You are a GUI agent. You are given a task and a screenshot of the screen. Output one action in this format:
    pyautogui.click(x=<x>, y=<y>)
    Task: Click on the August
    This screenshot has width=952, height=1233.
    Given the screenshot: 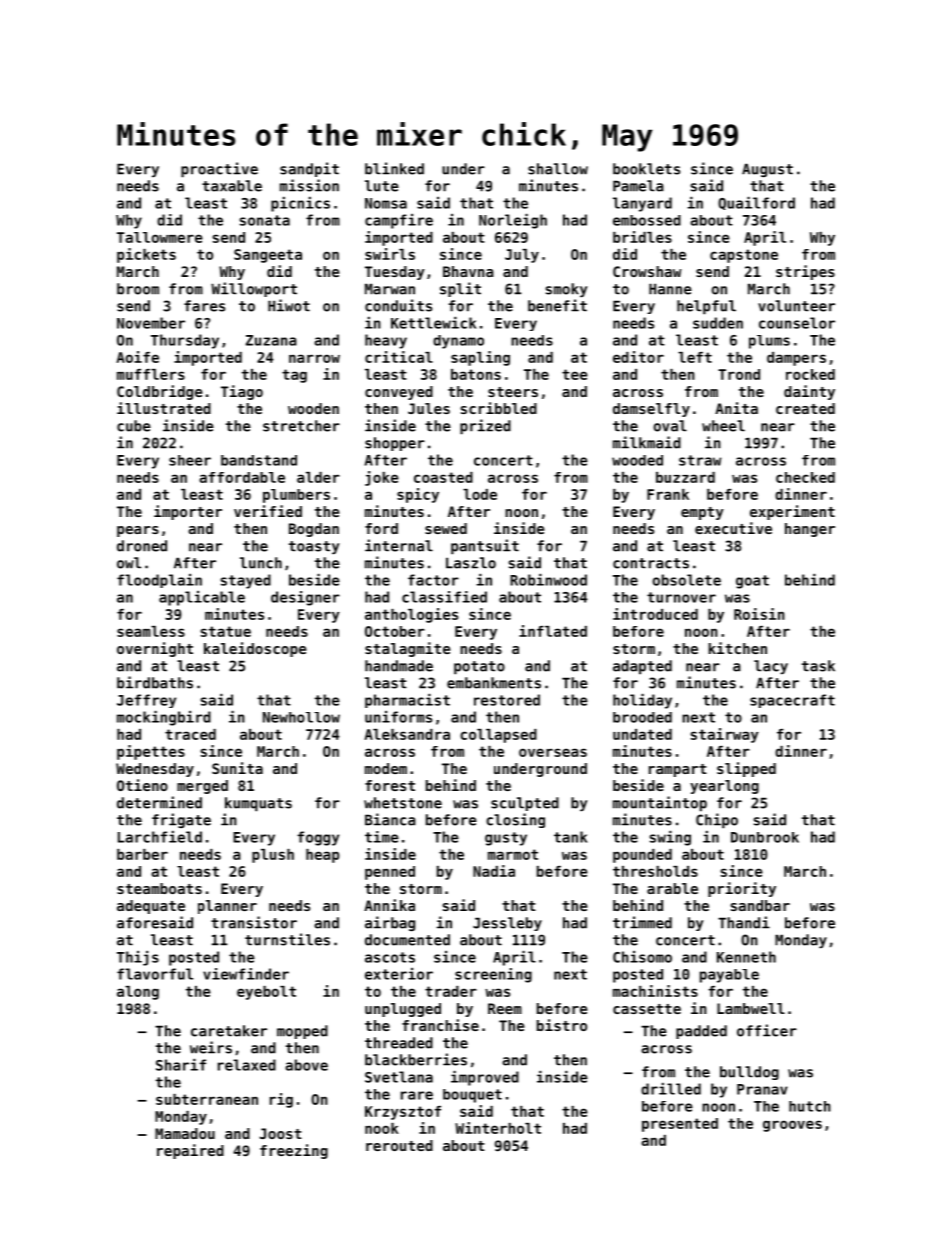 What is the action you would take?
    pyautogui.click(x=767, y=170)
